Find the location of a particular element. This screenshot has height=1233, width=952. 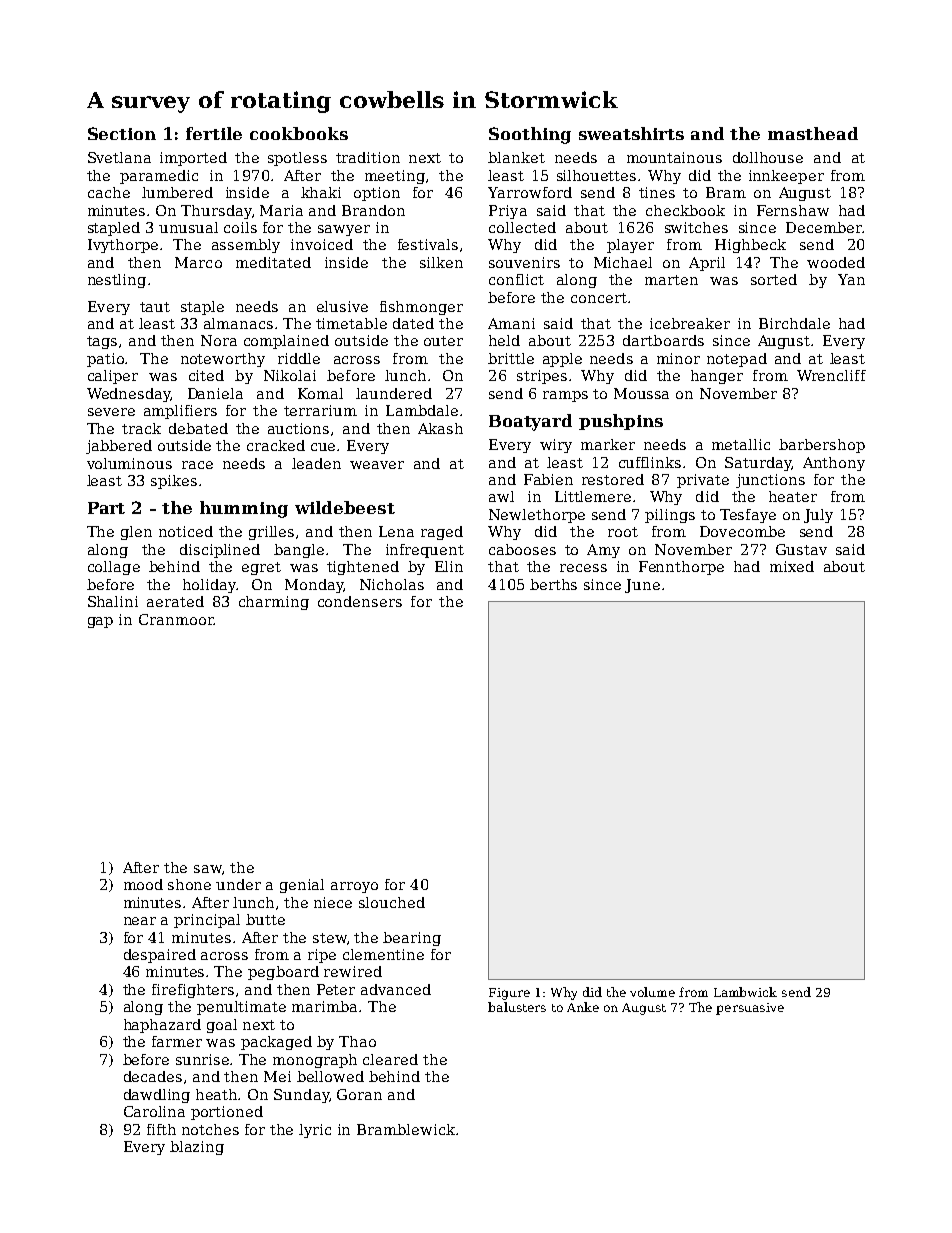

slouched is located at coordinates (392, 902).
